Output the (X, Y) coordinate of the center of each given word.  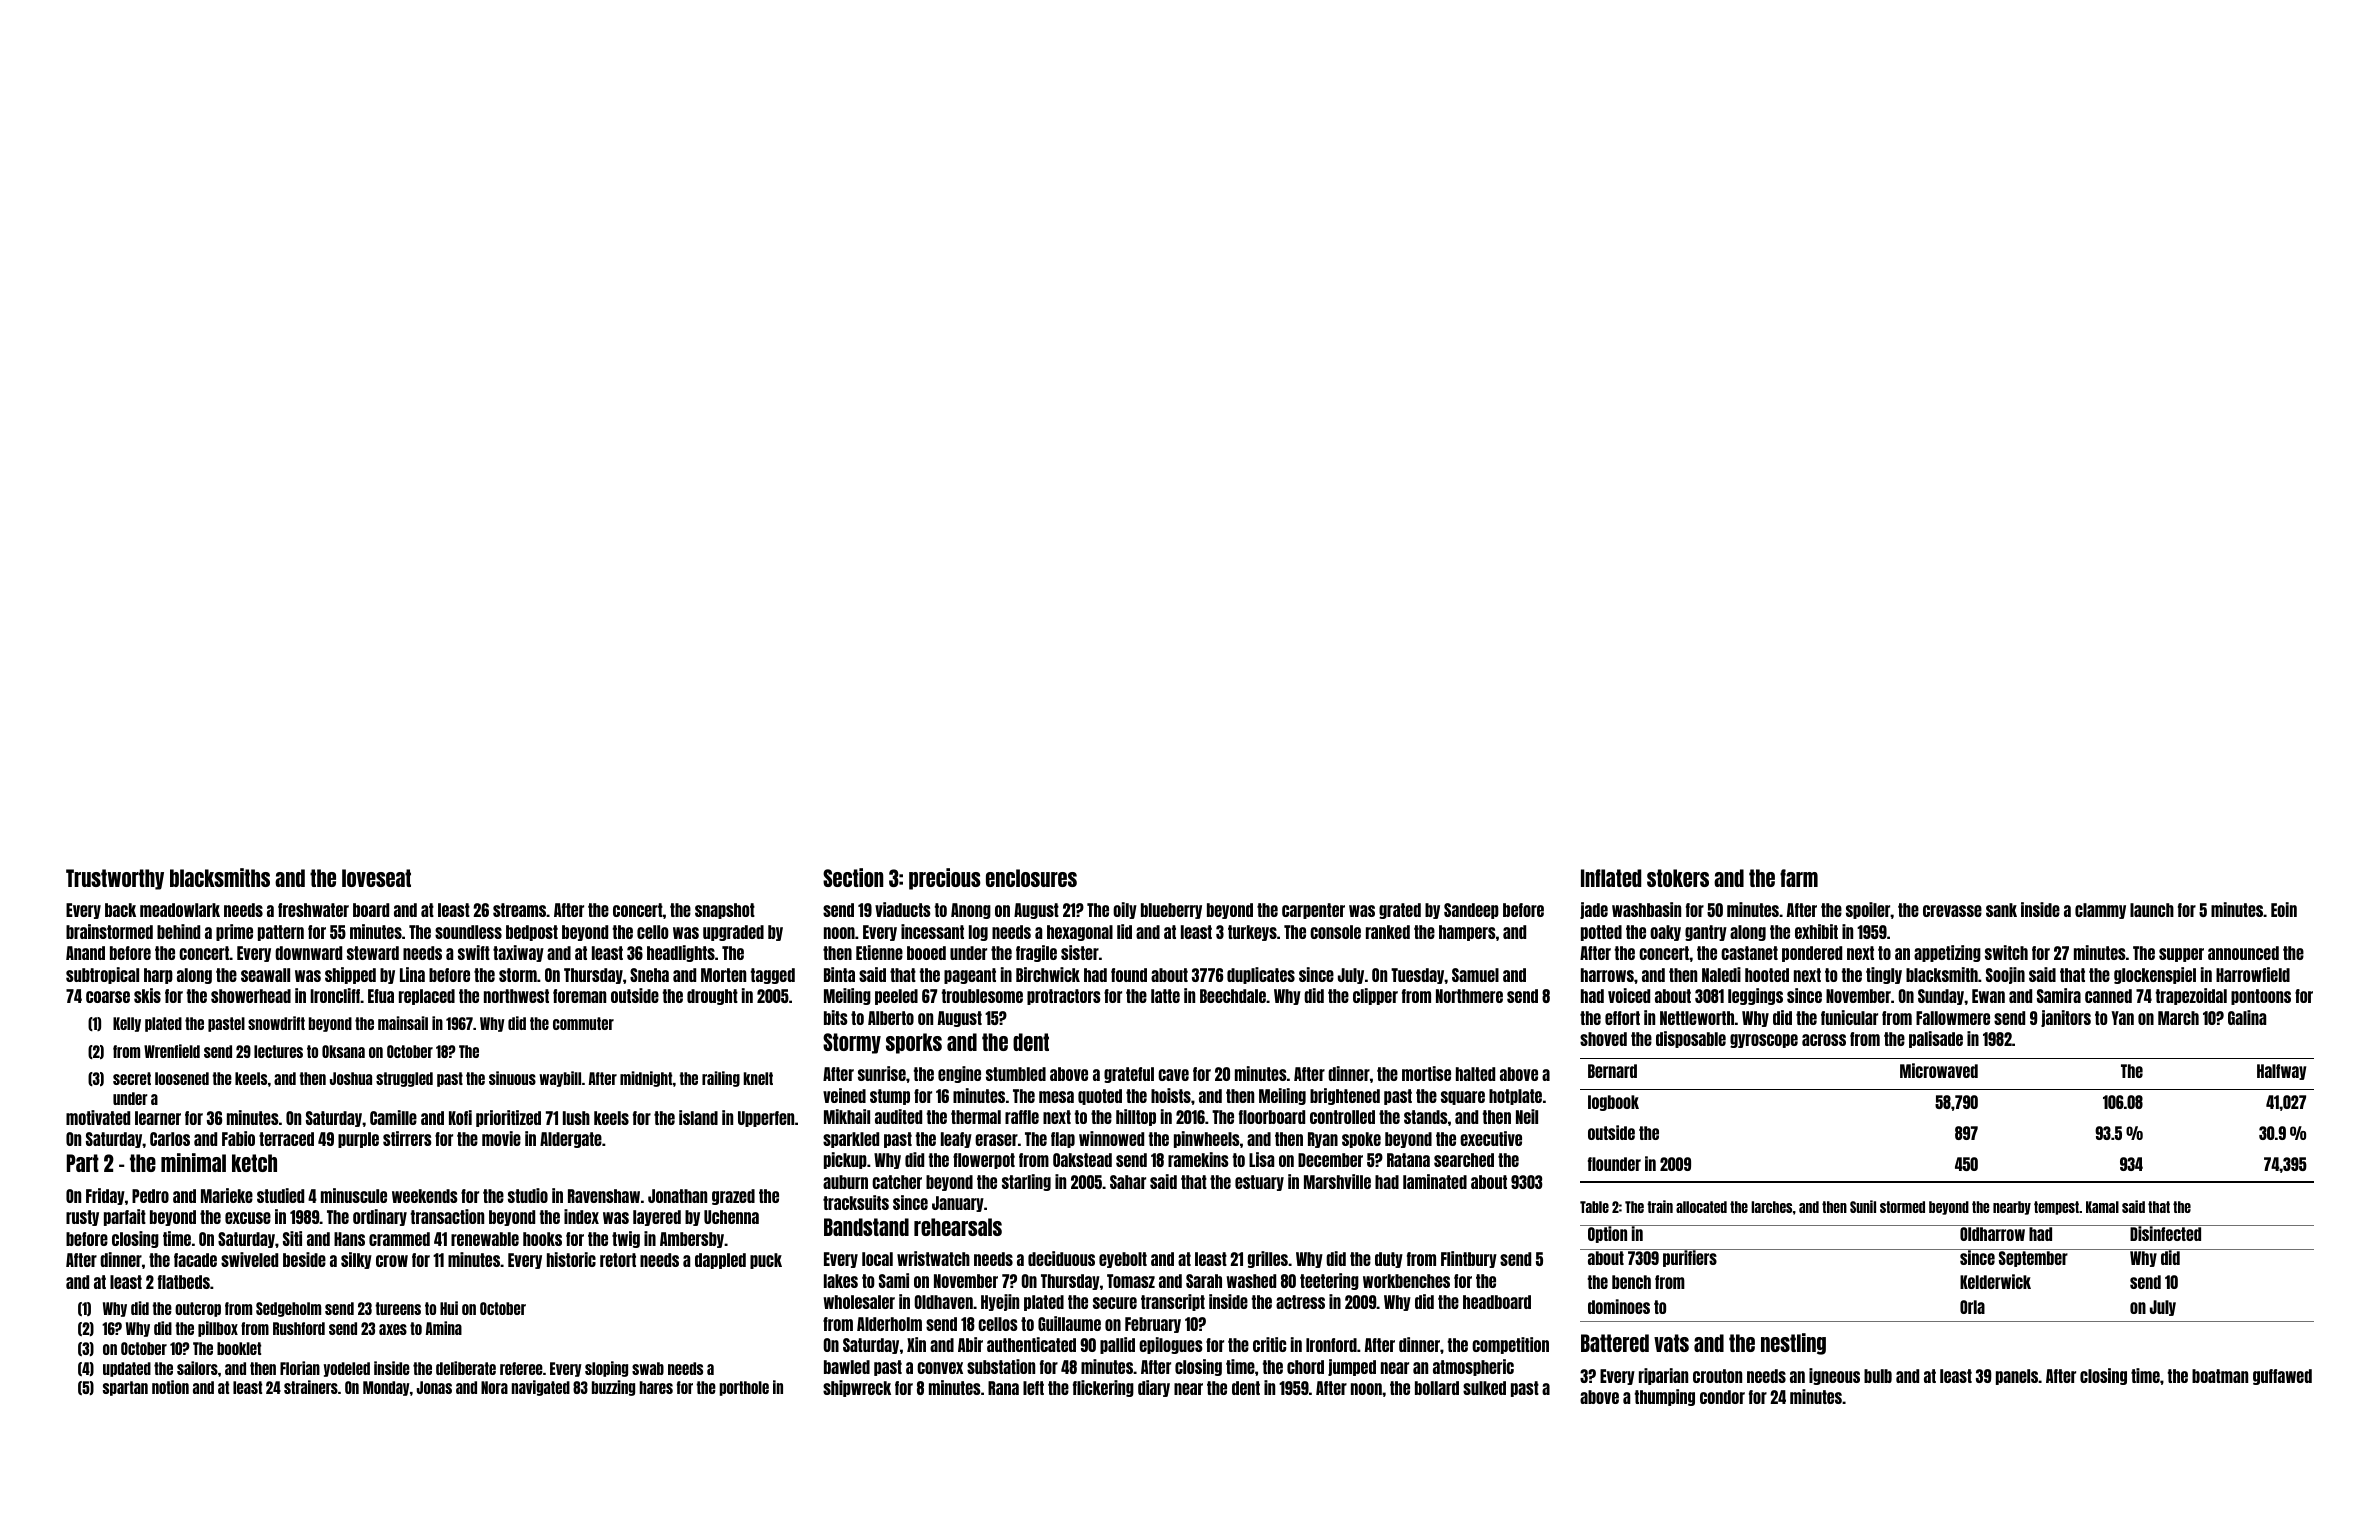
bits (836, 1017)
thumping (1665, 1397)
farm (1799, 878)
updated (127, 1369)
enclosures (1031, 878)
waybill (560, 1079)
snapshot (725, 911)
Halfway (2281, 1072)
